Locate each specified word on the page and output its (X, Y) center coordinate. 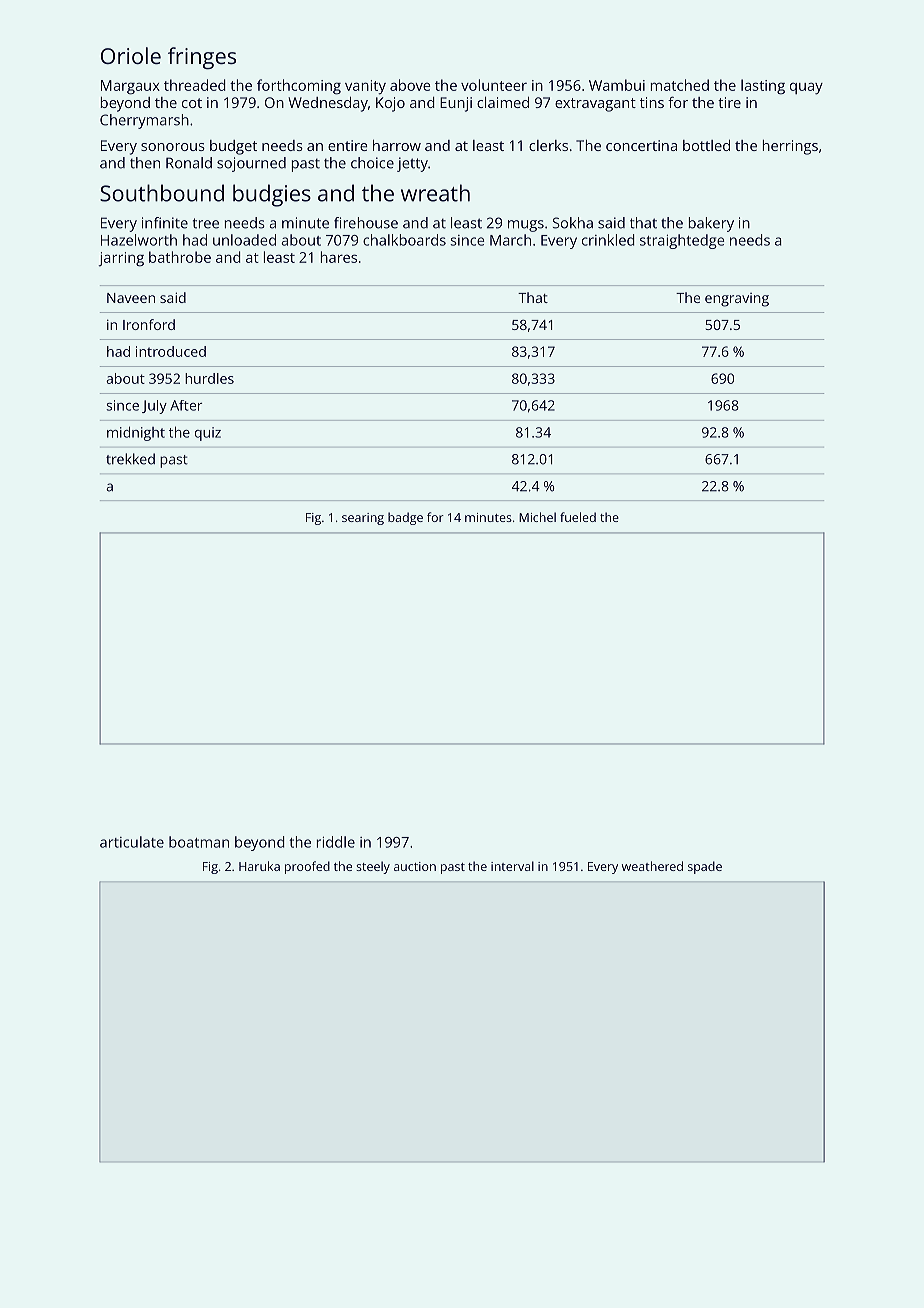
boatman (199, 842)
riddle (336, 842)
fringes (202, 58)
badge (405, 518)
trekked (130, 459)
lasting (763, 87)
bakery (711, 224)
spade (705, 867)
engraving (737, 300)
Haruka (259, 866)
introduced (171, 351)
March (510, 240)
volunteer (494, 85)
